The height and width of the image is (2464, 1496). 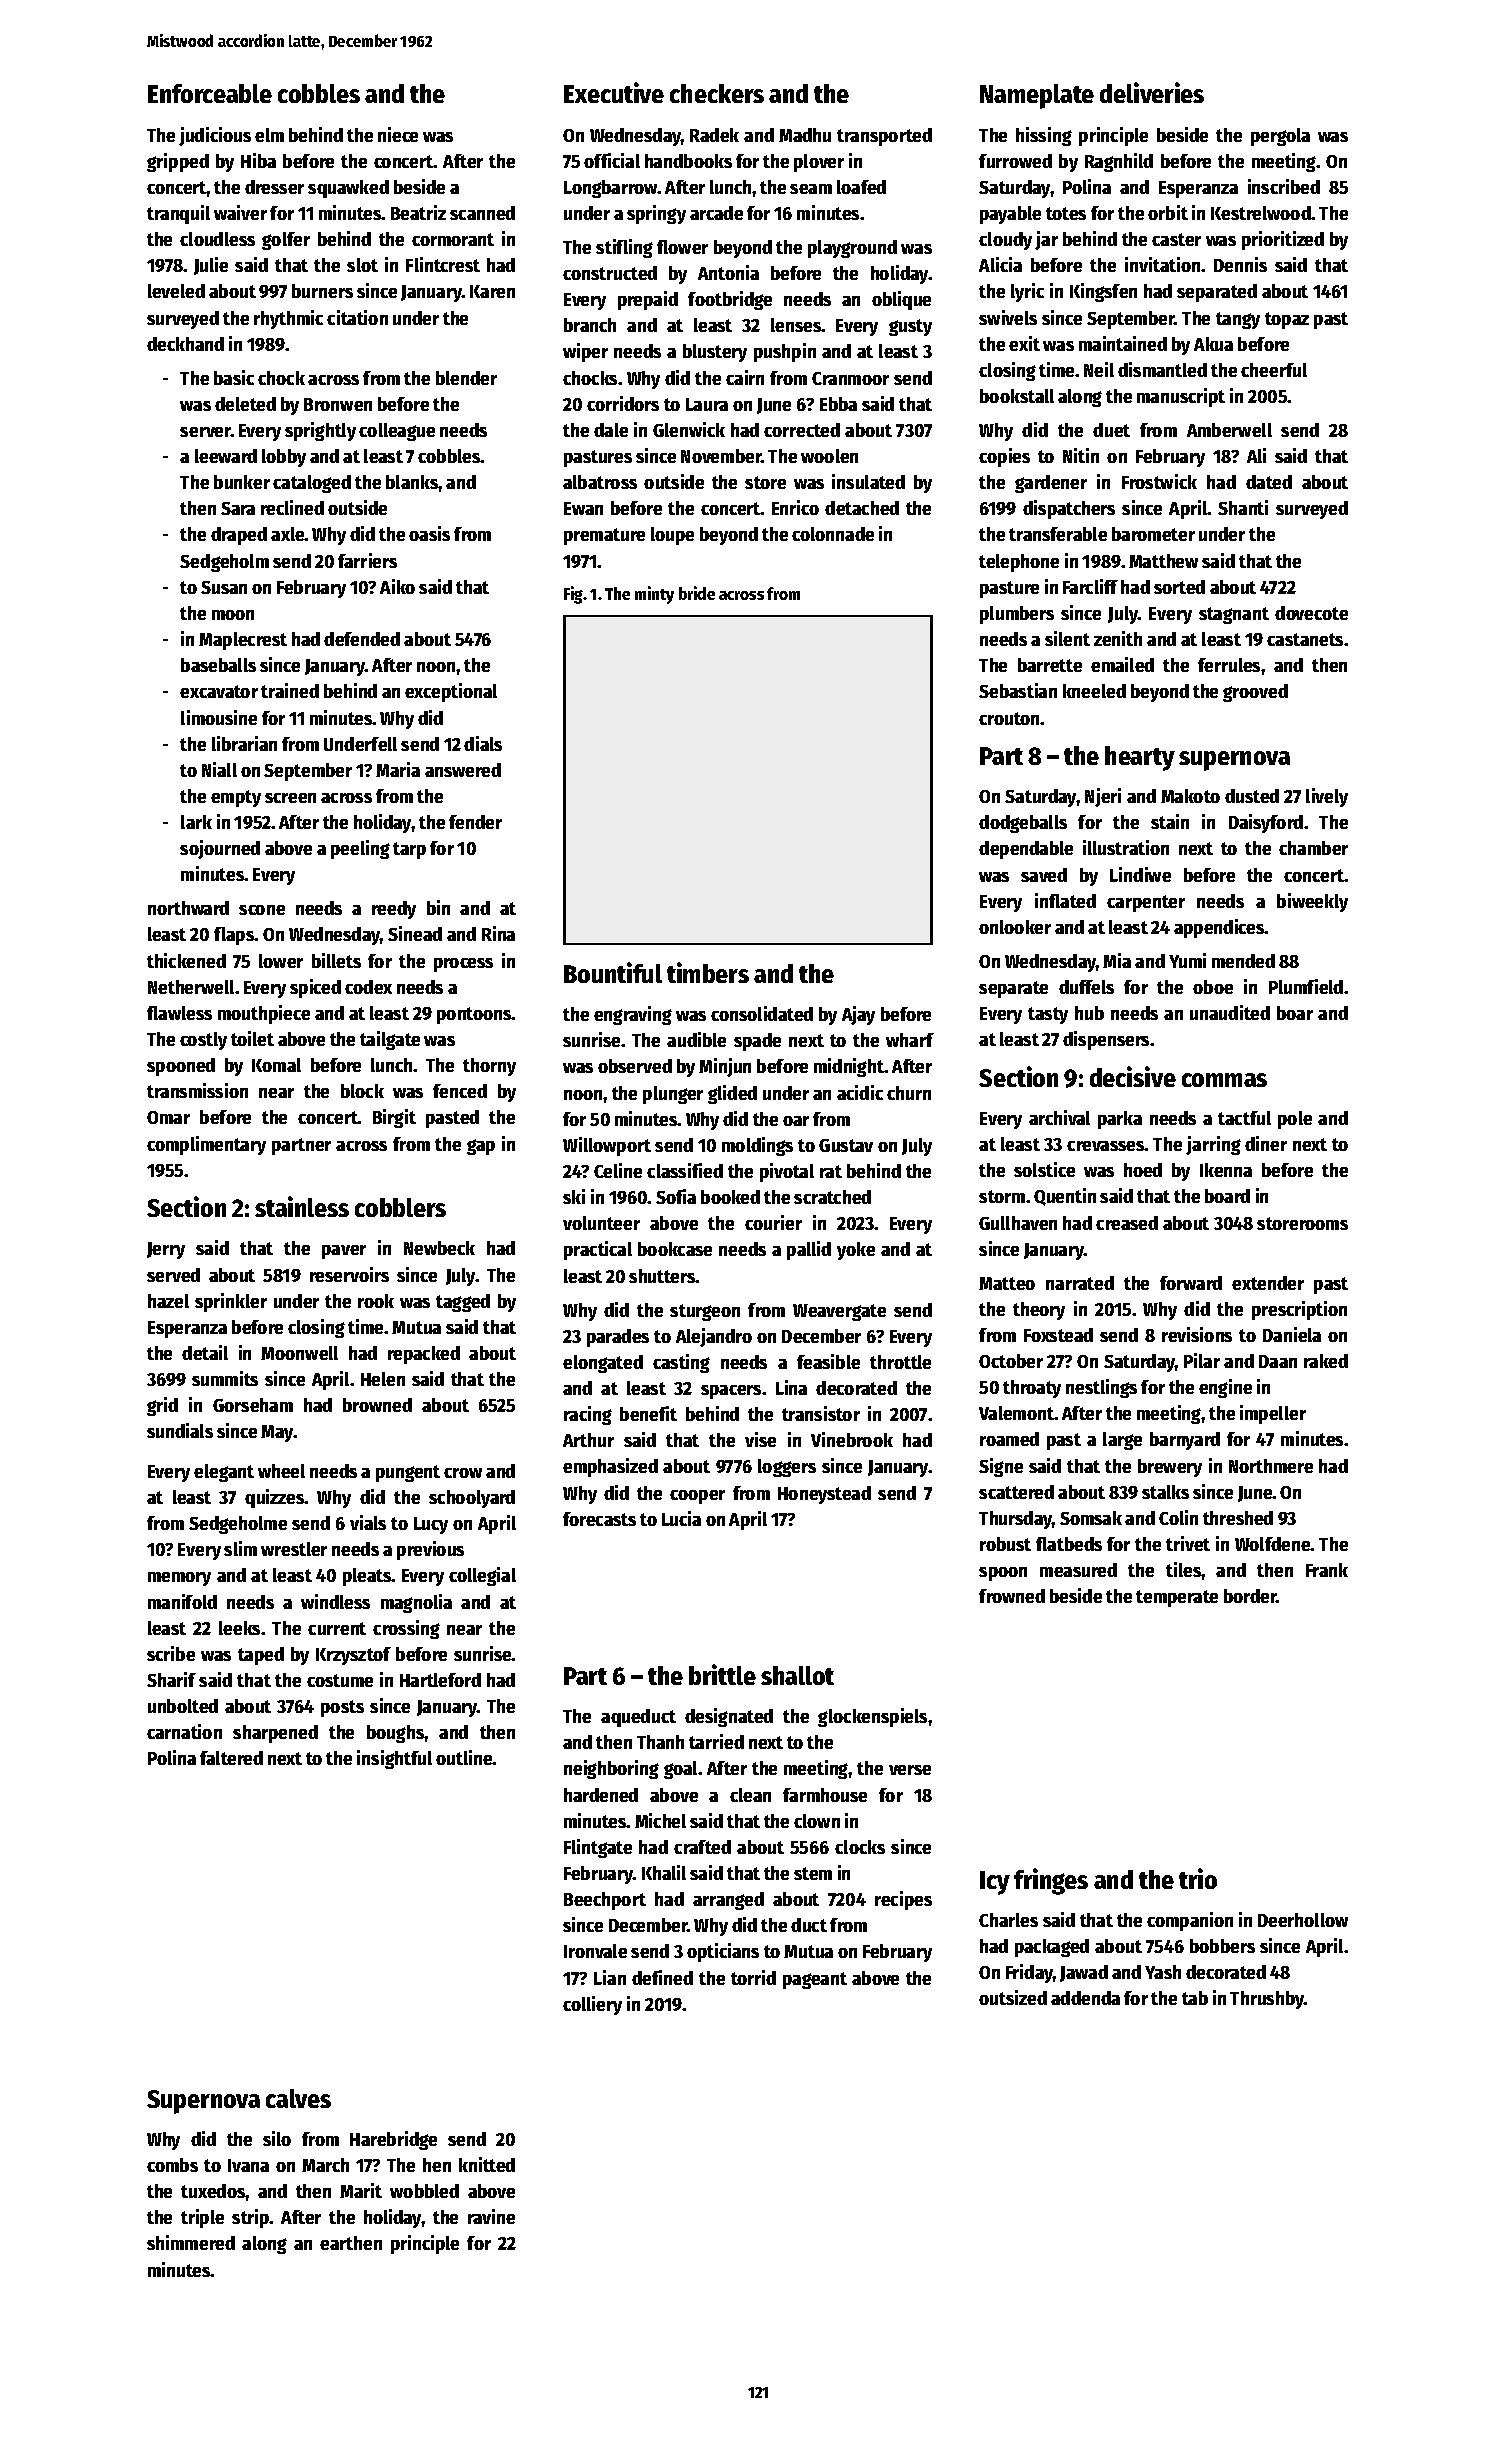 What do you see at coordinates (1250, 1596) in the image?
I see `border` at bounding box center [1250, 1596].
